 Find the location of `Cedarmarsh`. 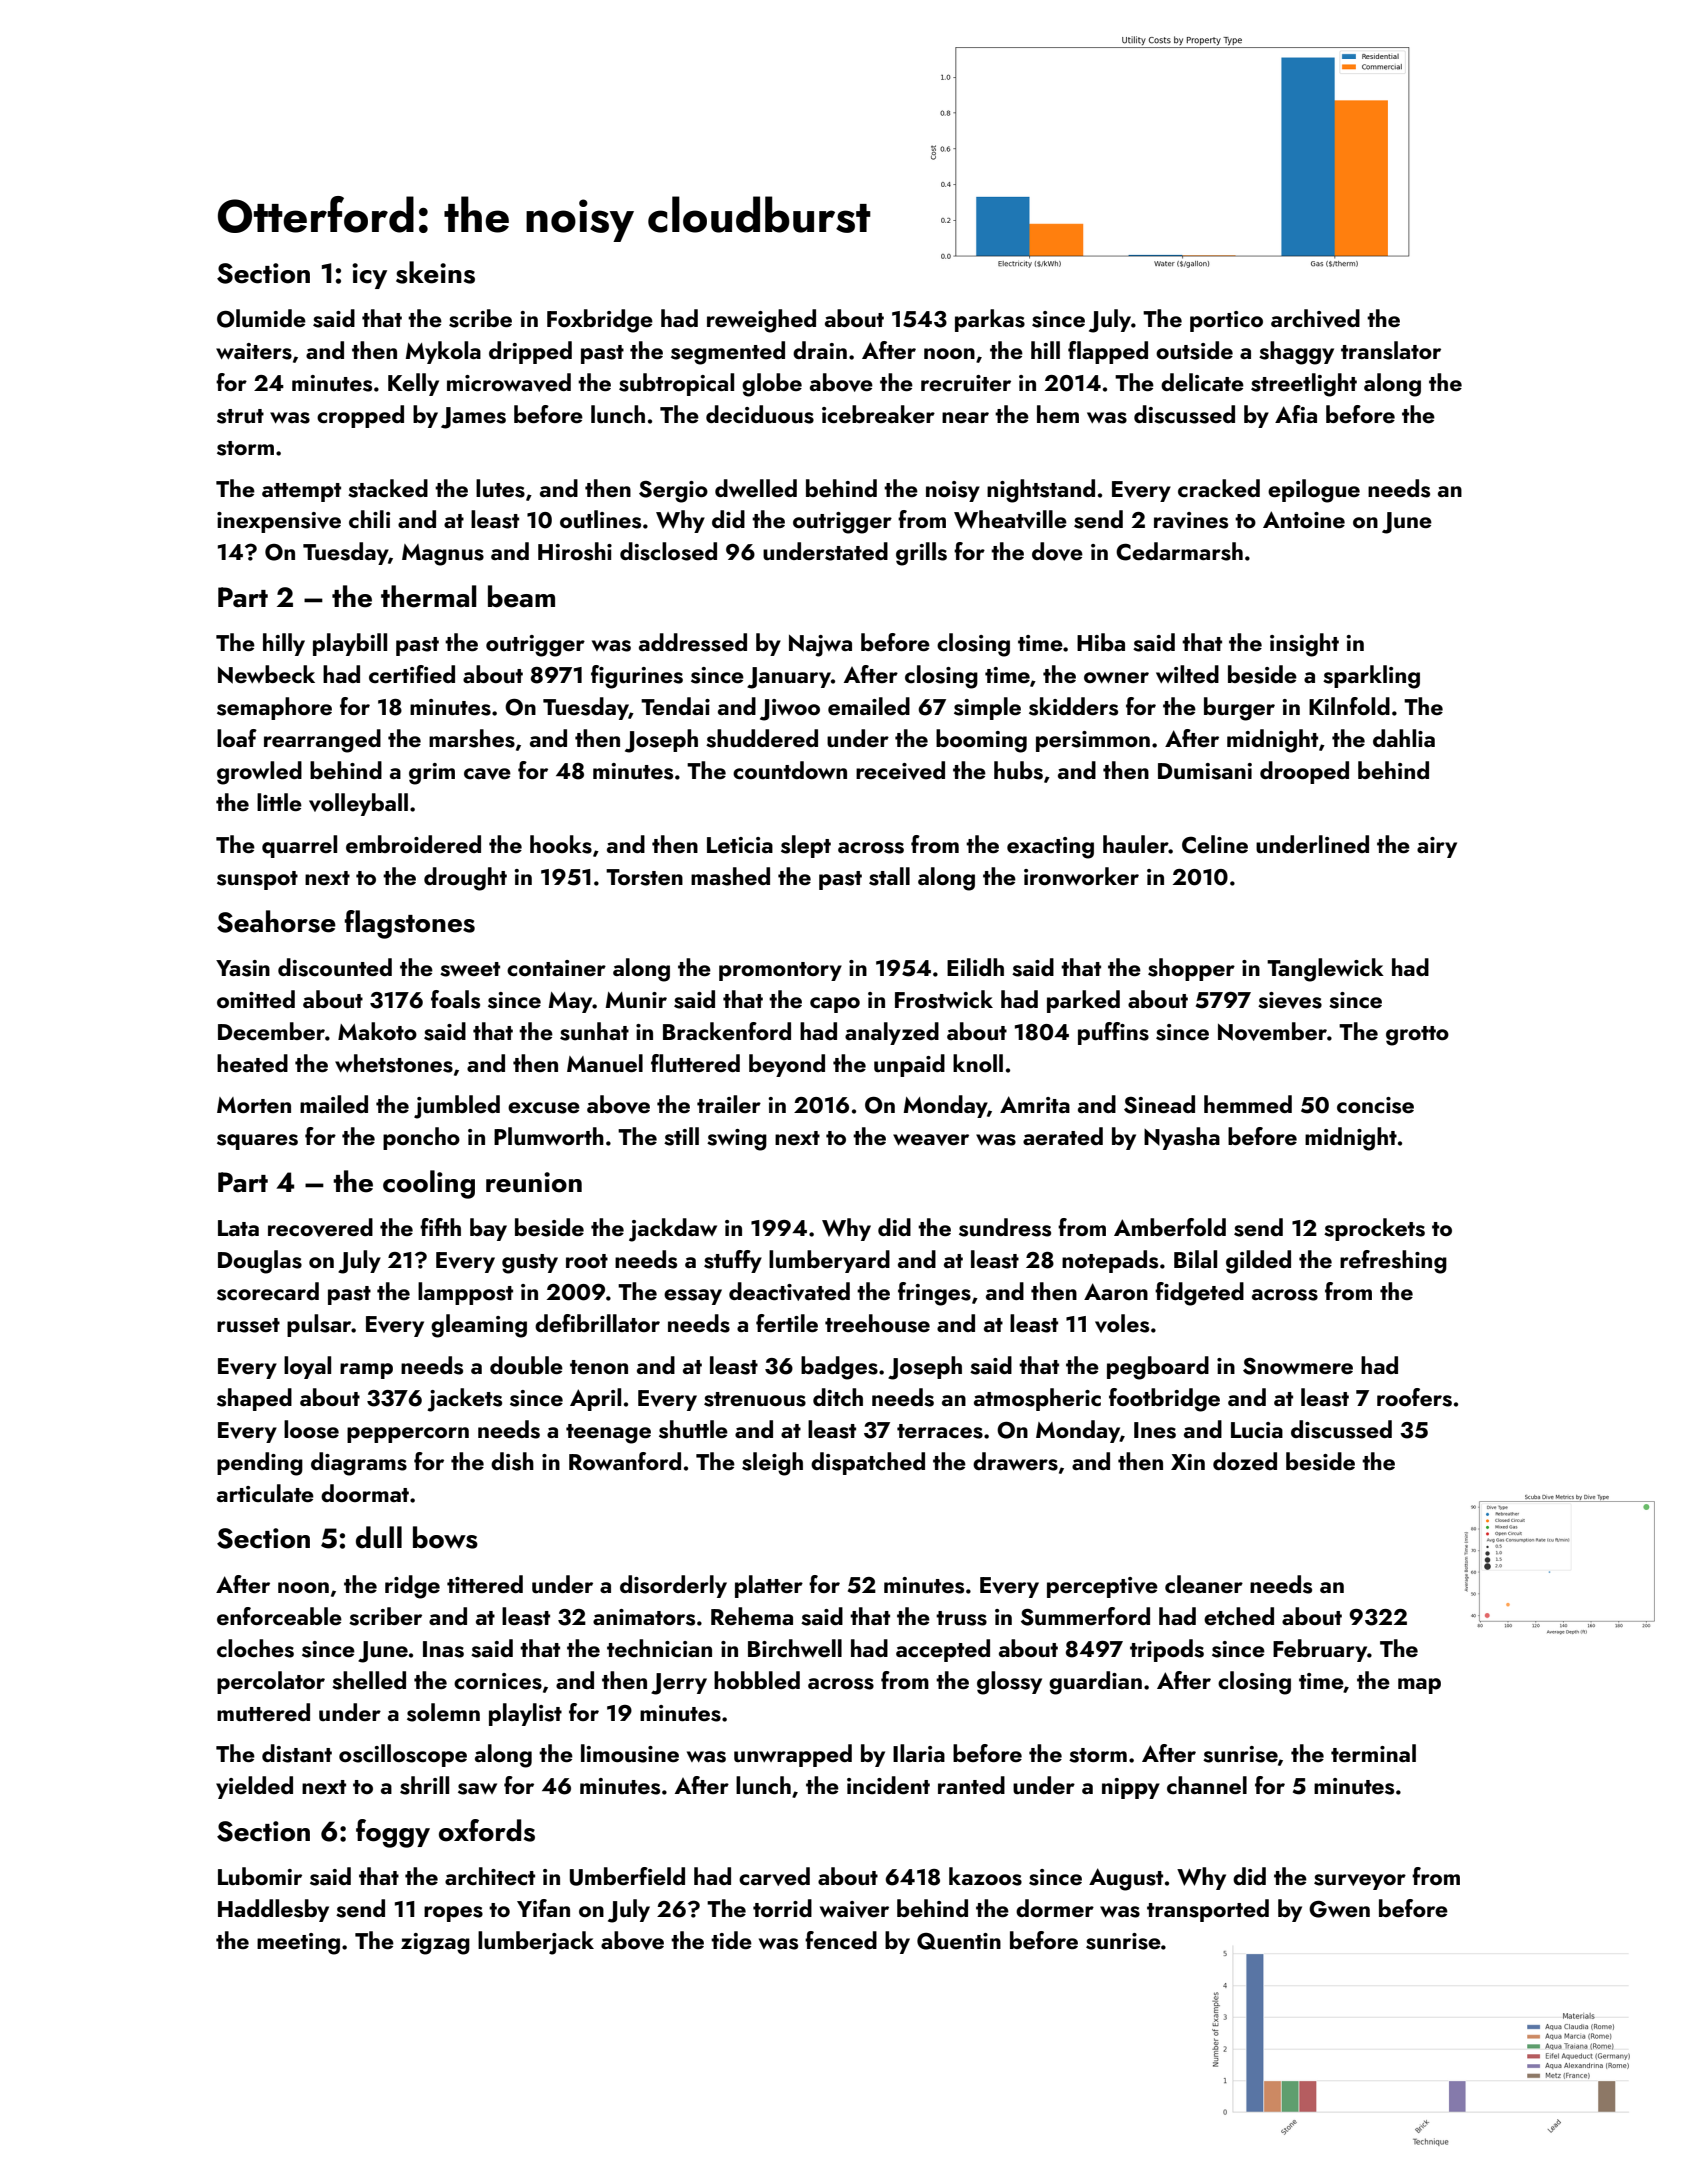

Cedarmarsh is located at coordinates (1179, 551).
